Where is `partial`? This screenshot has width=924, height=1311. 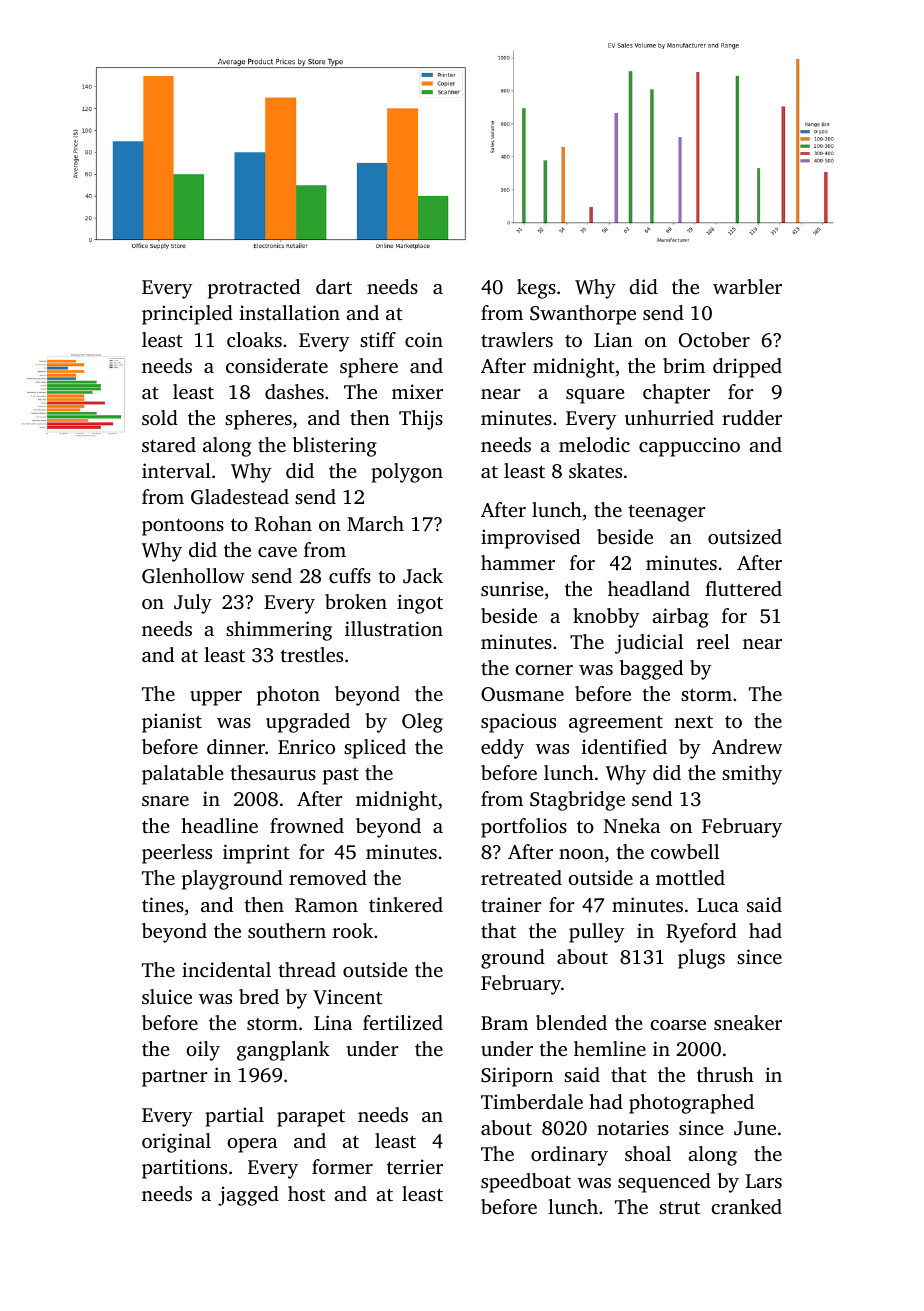 partial is located at coordinates (234, 1117).
